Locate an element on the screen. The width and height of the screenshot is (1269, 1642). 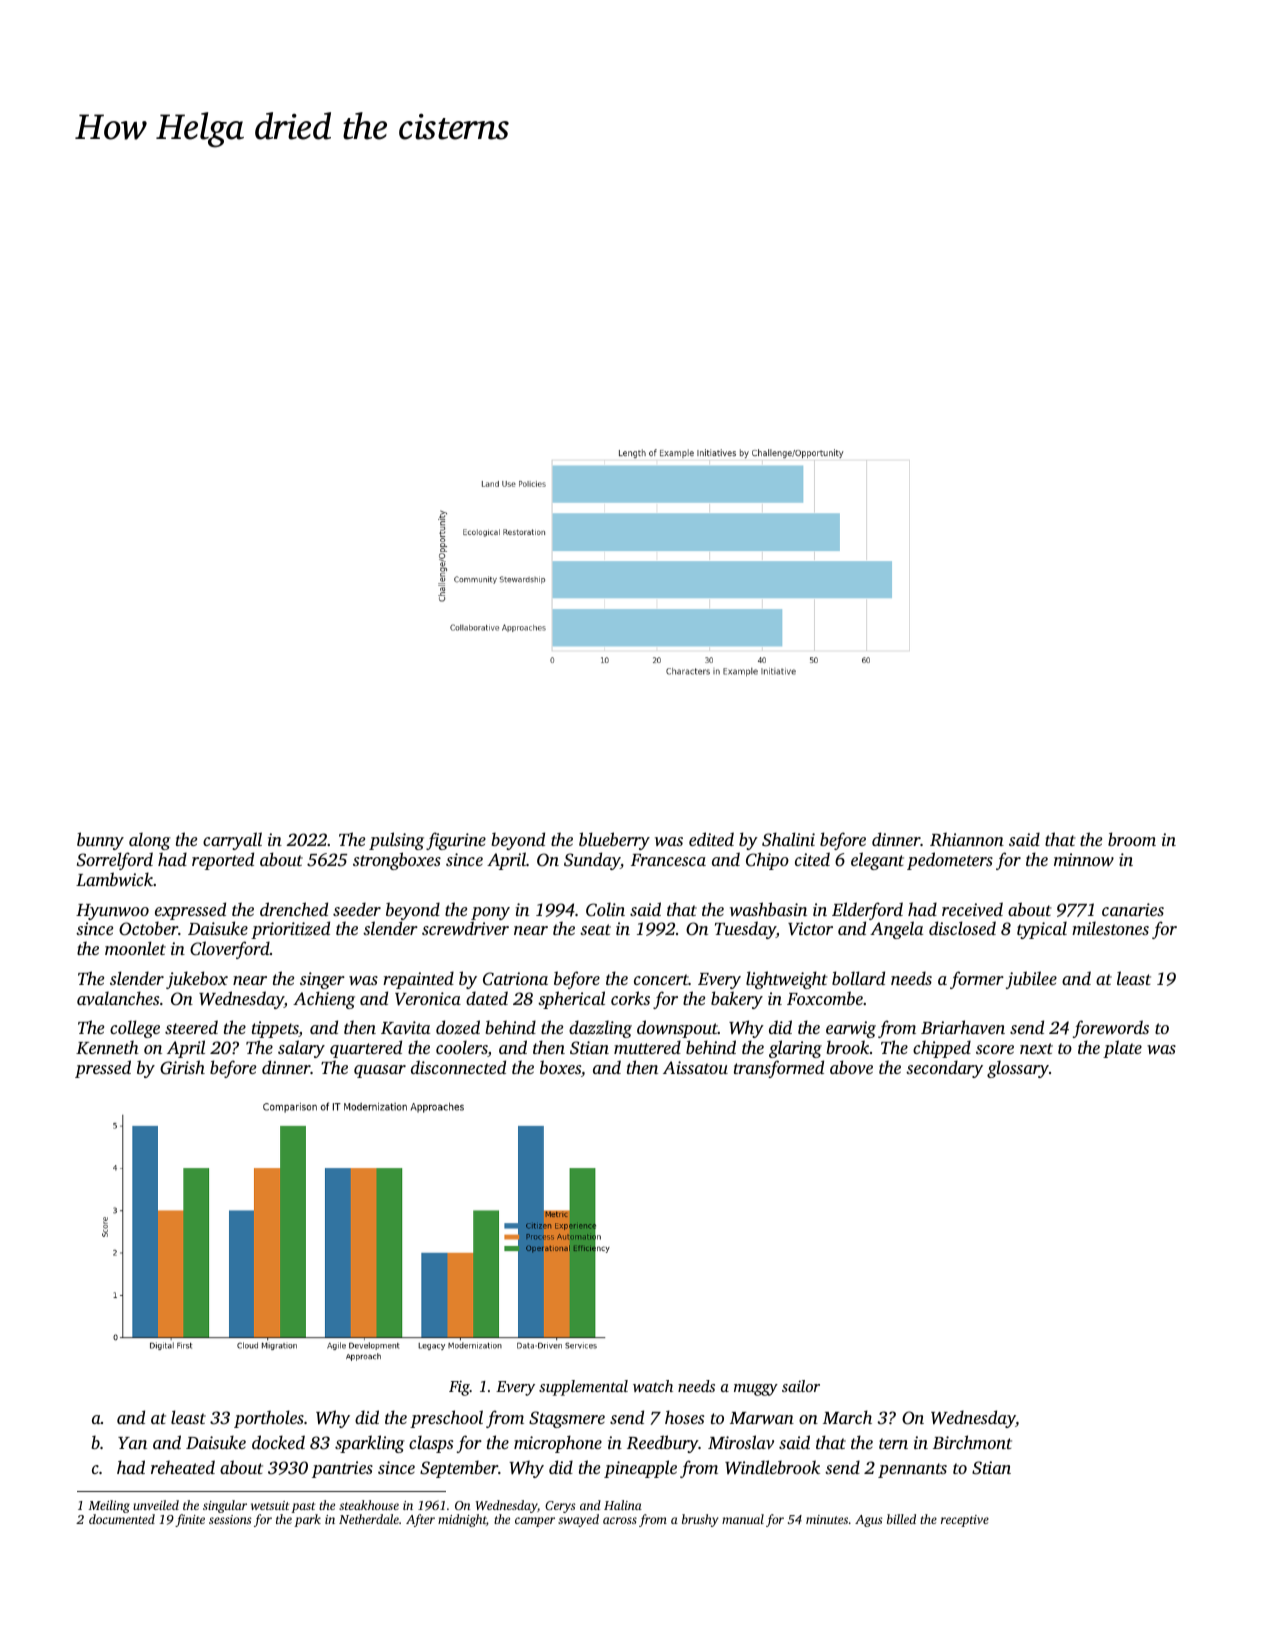
Birchmont is located at coordinates (972, 1442).
